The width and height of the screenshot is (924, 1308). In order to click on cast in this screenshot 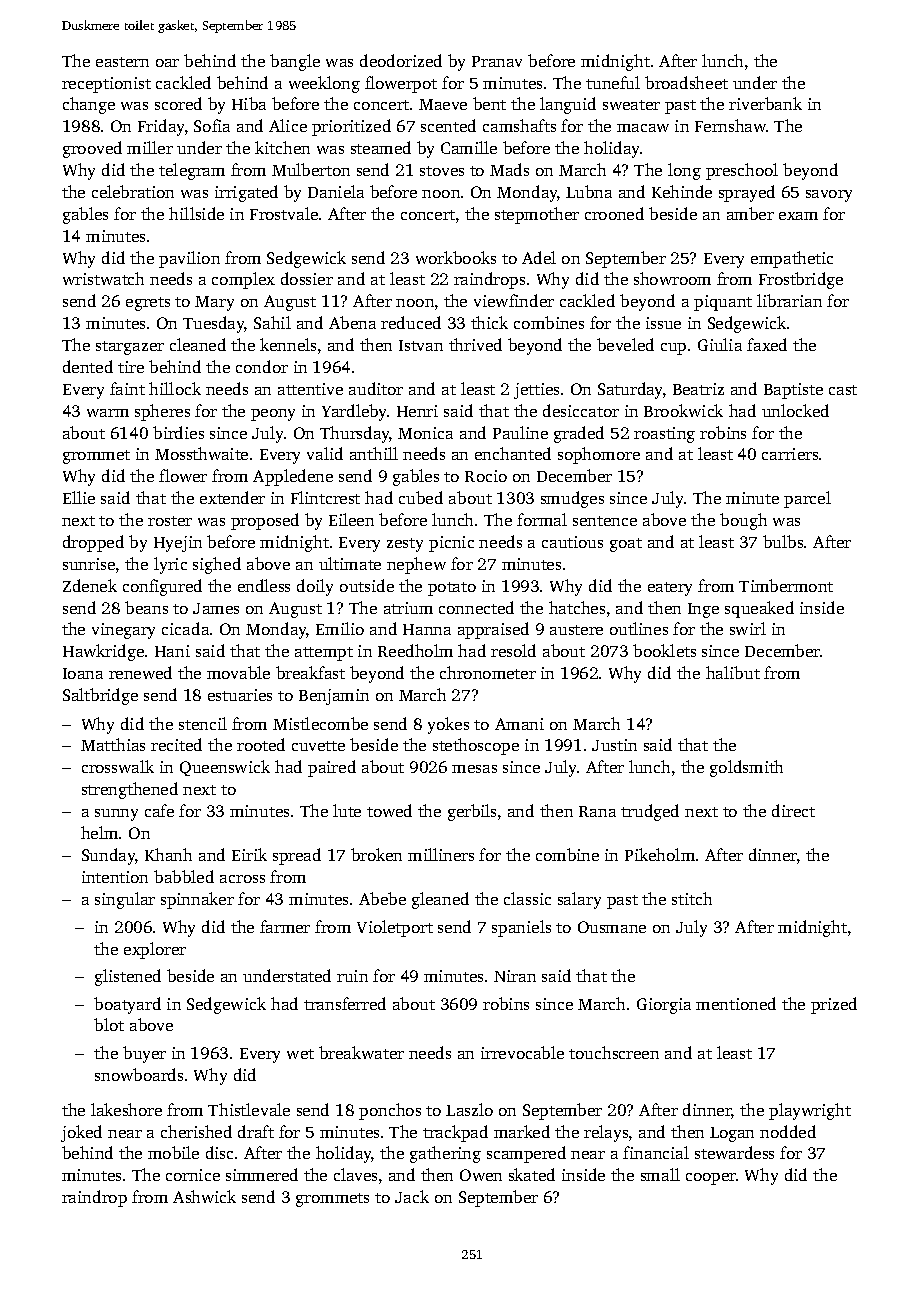, I will do `click(843, 390)`.
